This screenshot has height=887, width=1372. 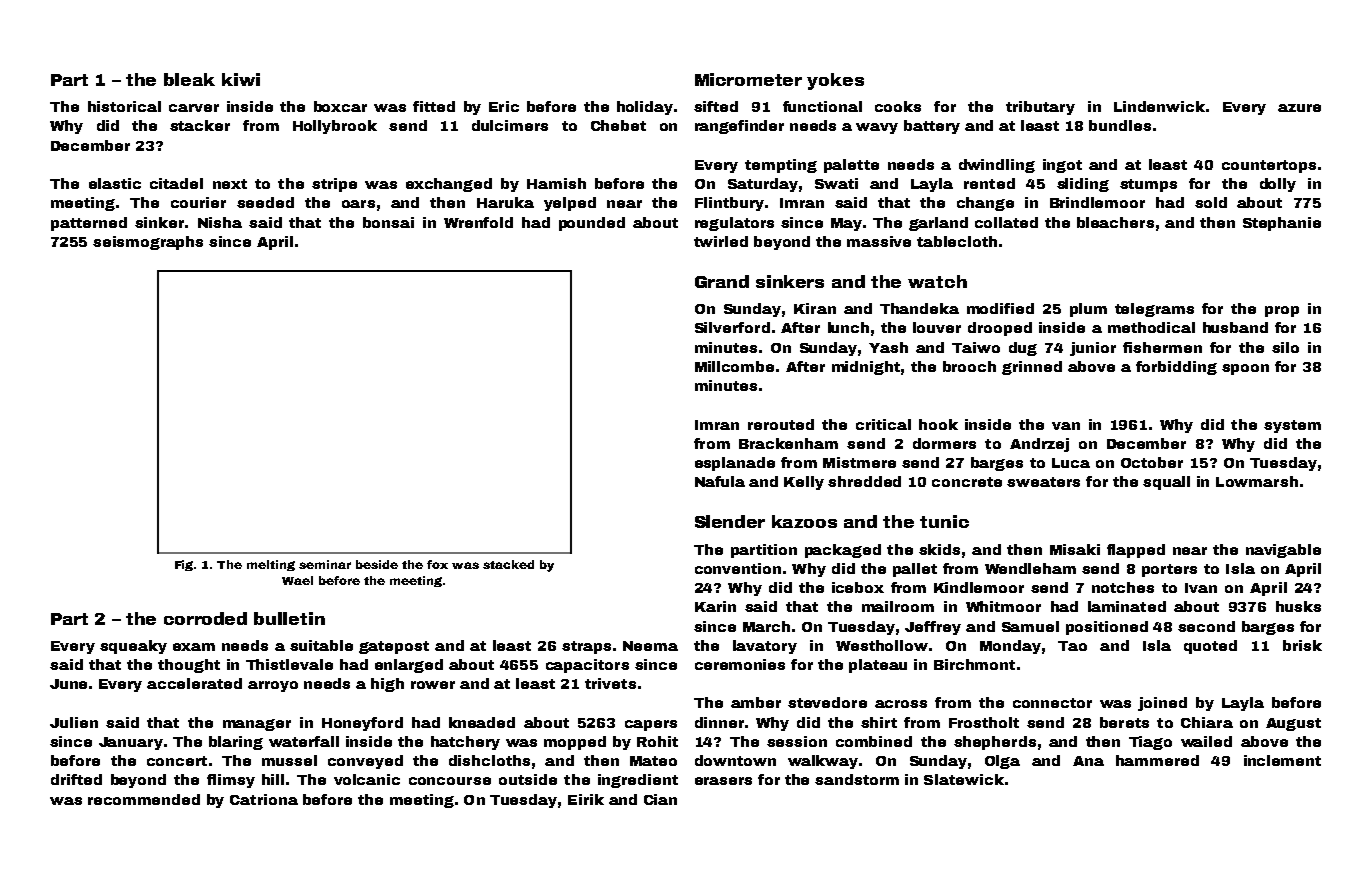 What do you see at coordinates (144, 799) in the screenshot?
I see `recommended` at bounding box center [144, 799].
